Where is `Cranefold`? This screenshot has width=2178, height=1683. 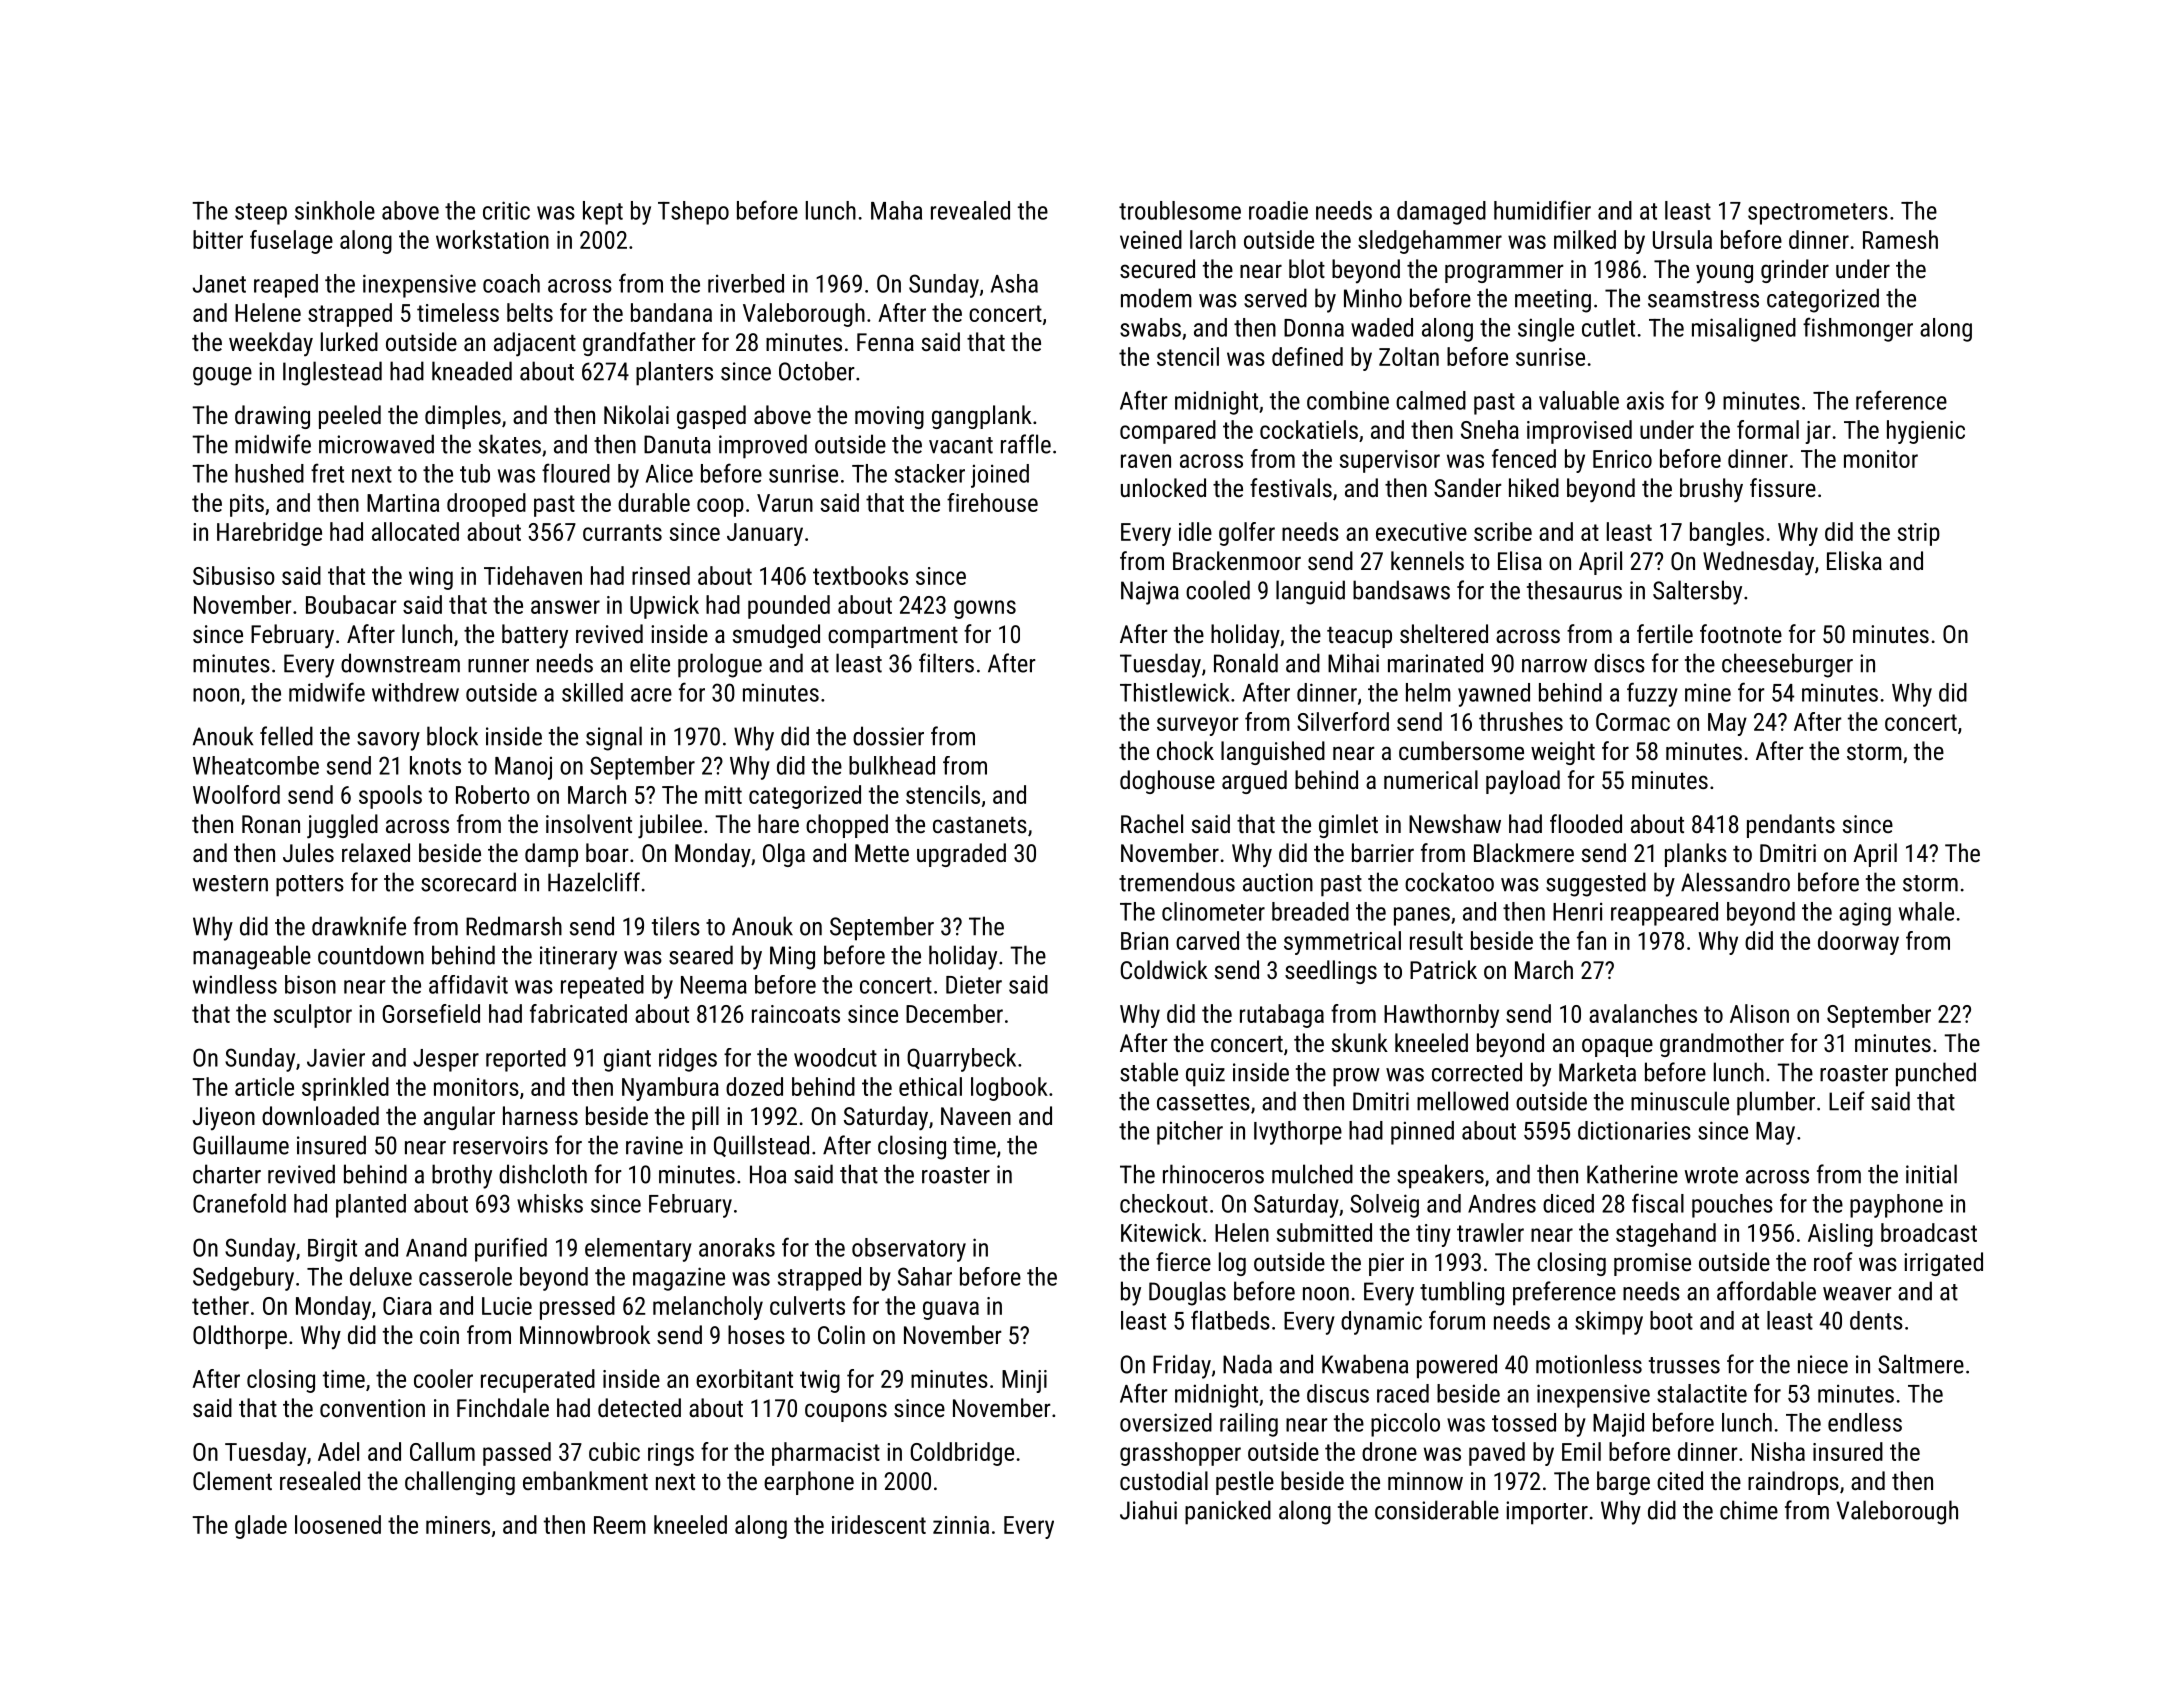
Cranefold is located at coordinates (239, 1203).
